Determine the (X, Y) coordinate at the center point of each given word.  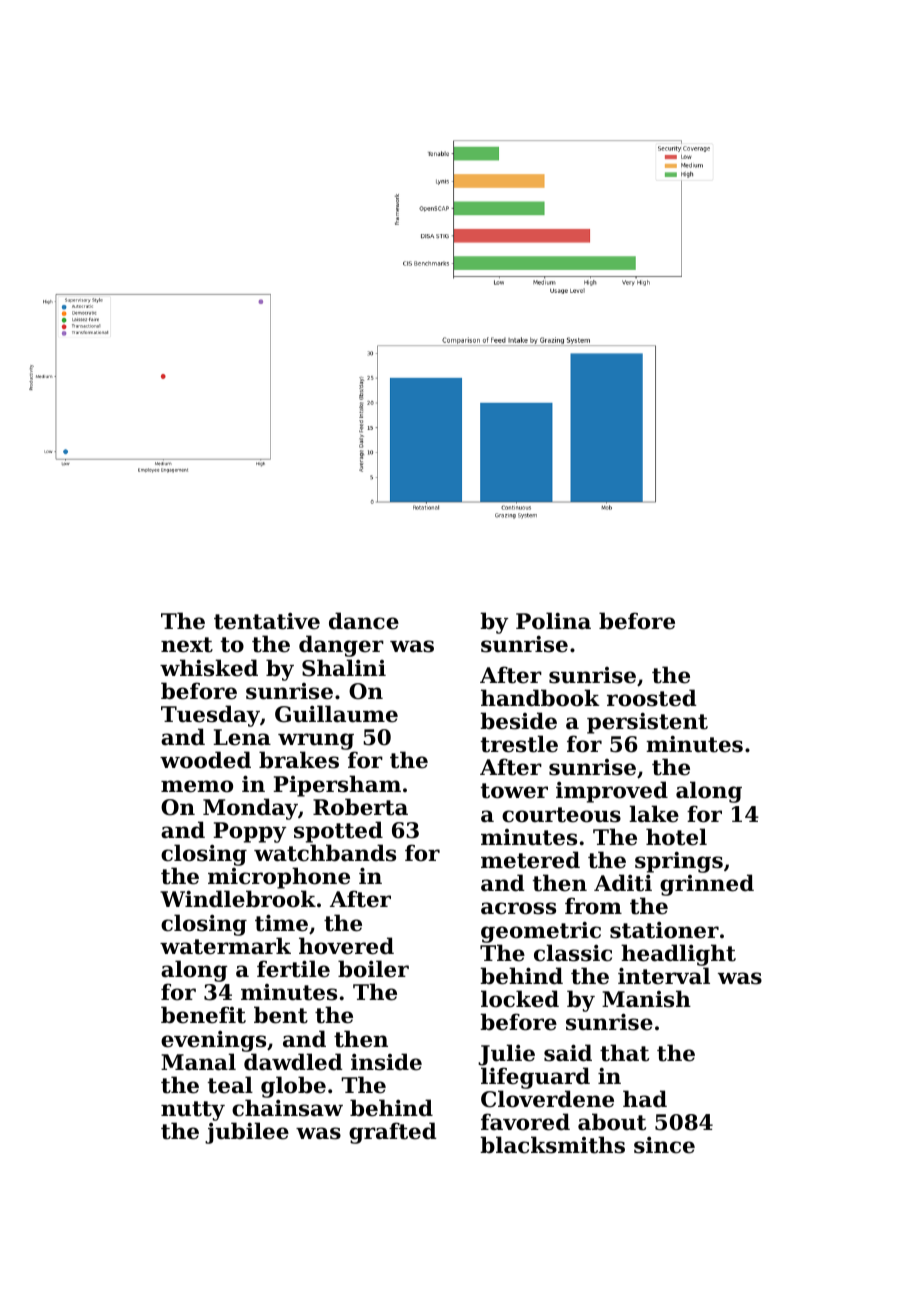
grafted (393, 1133)
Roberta (360, 807)
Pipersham (337, 786)
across (518, 908)
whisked (209, 668)
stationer (664, 930)
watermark (225, 946)
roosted (652, 698)
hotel (676, 837)
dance (364, 621)
